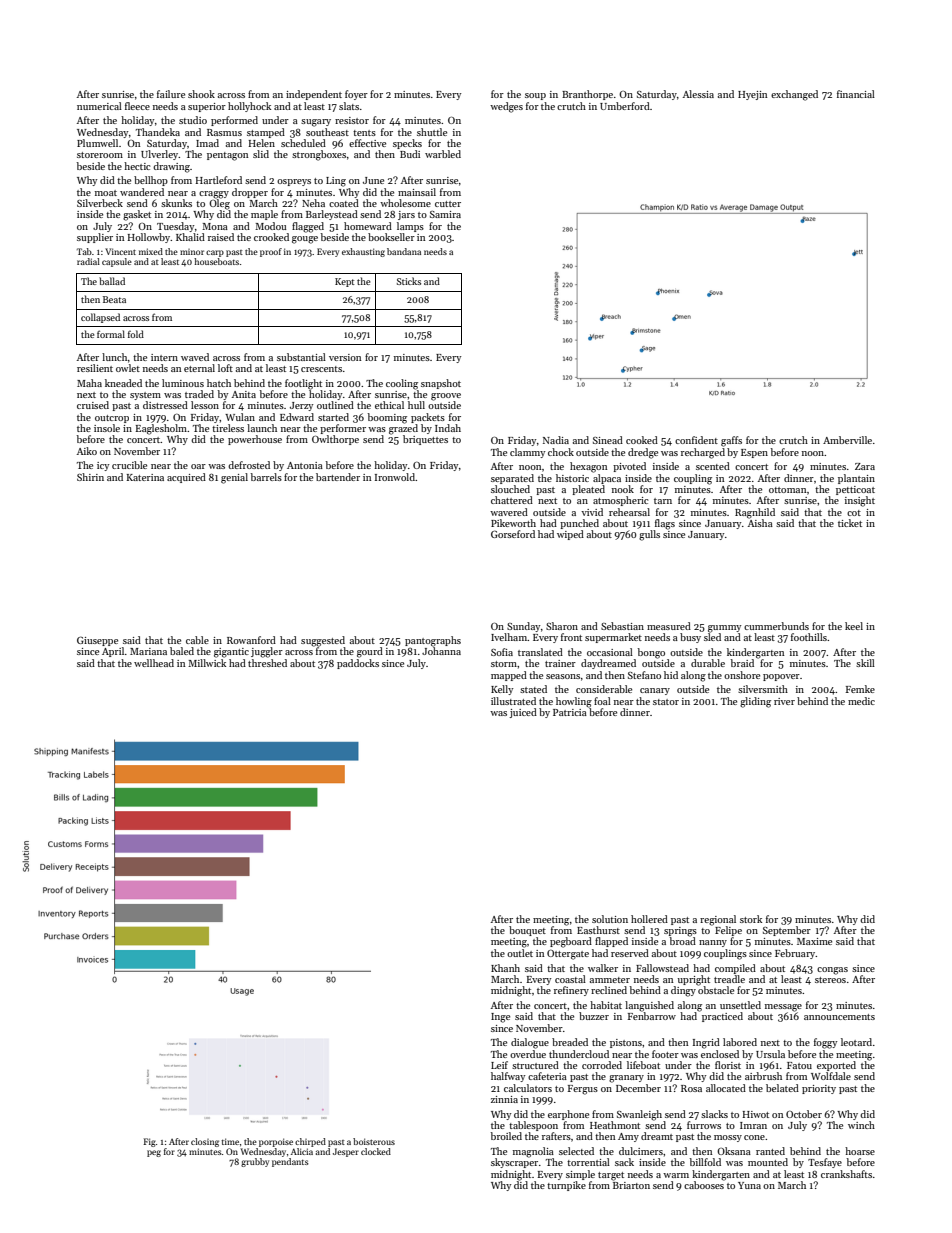  Describe the element at coordinates (137, 106) in the screenshot. I see `fleece` at that location.
